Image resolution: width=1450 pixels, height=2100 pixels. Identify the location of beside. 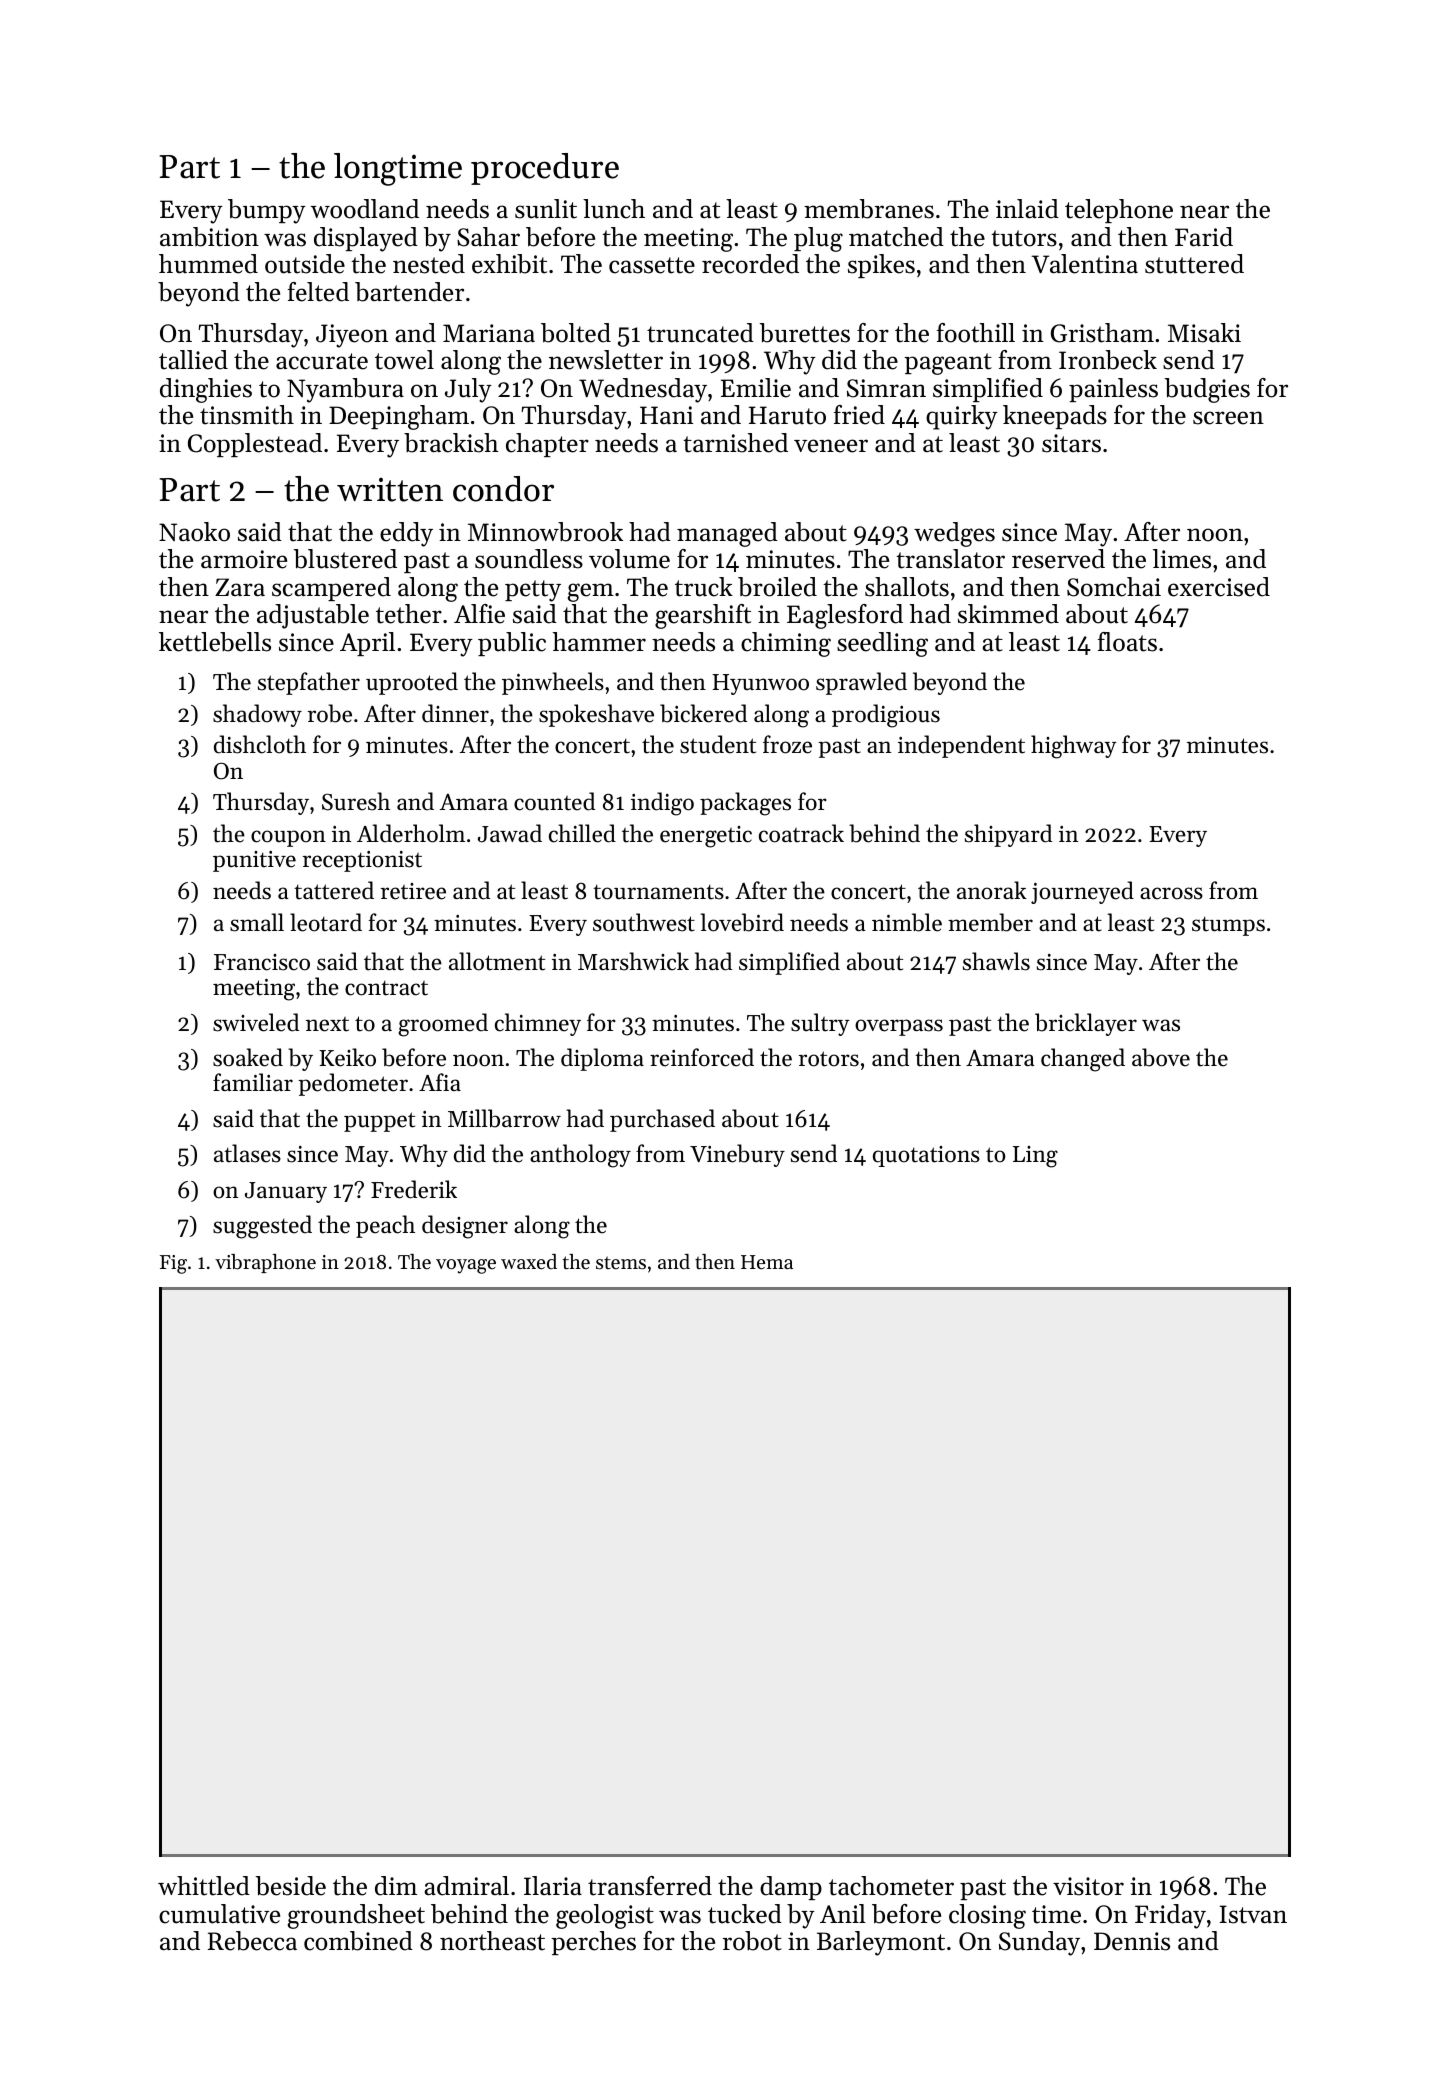
(291, 1886).
